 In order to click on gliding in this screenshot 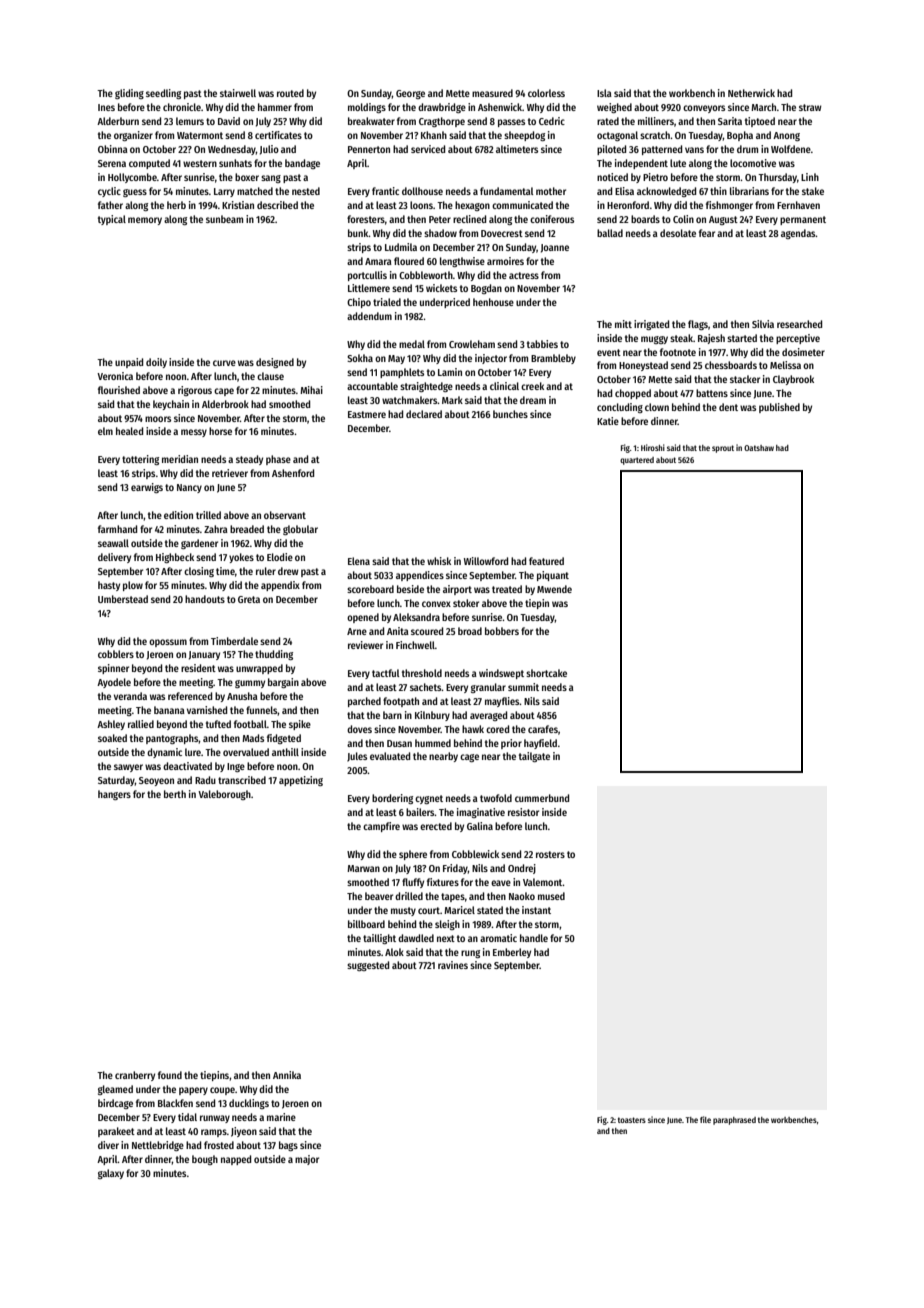, I will do `click(129, 94)`.
